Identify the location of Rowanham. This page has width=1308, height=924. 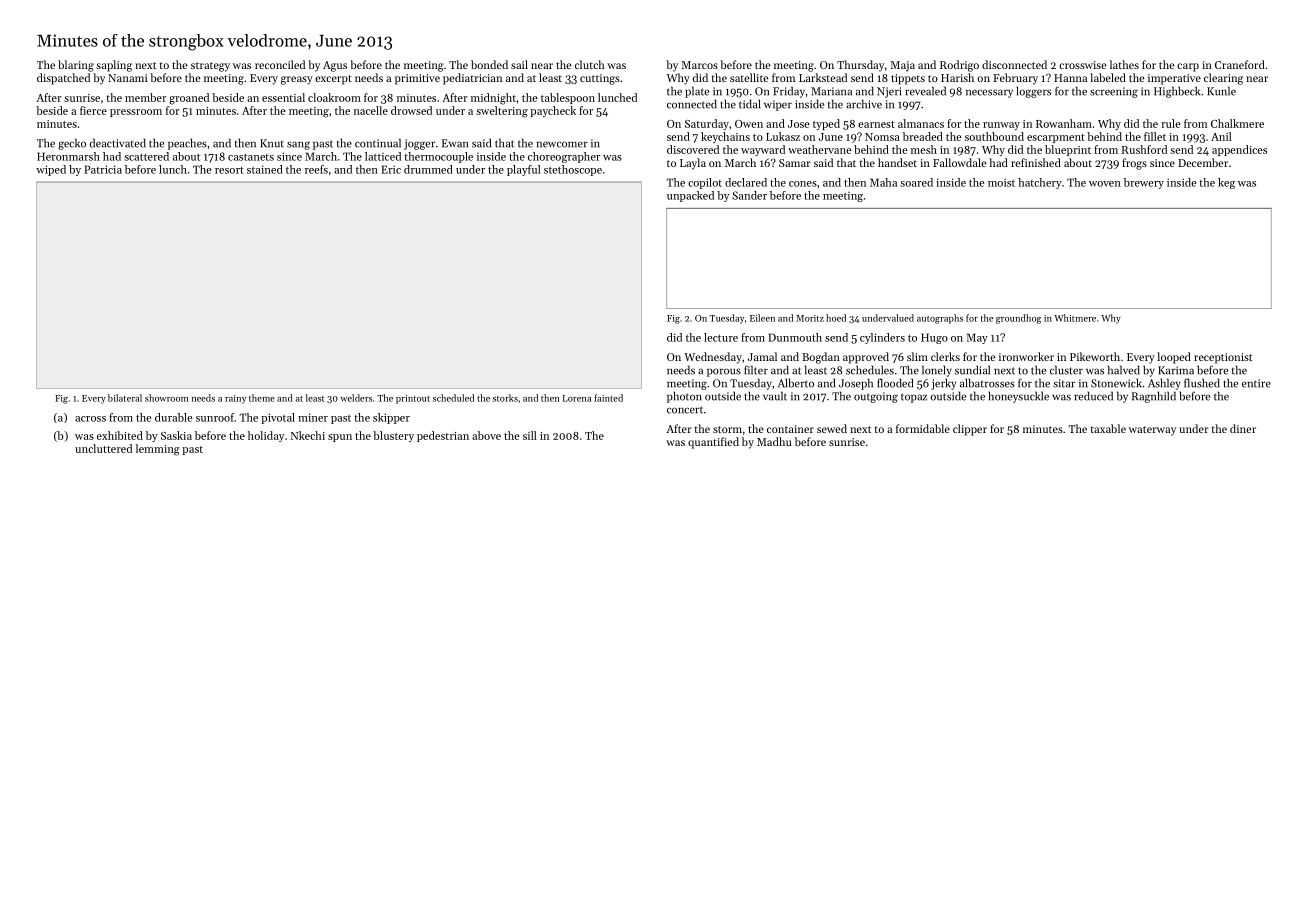
(1064, 123).
